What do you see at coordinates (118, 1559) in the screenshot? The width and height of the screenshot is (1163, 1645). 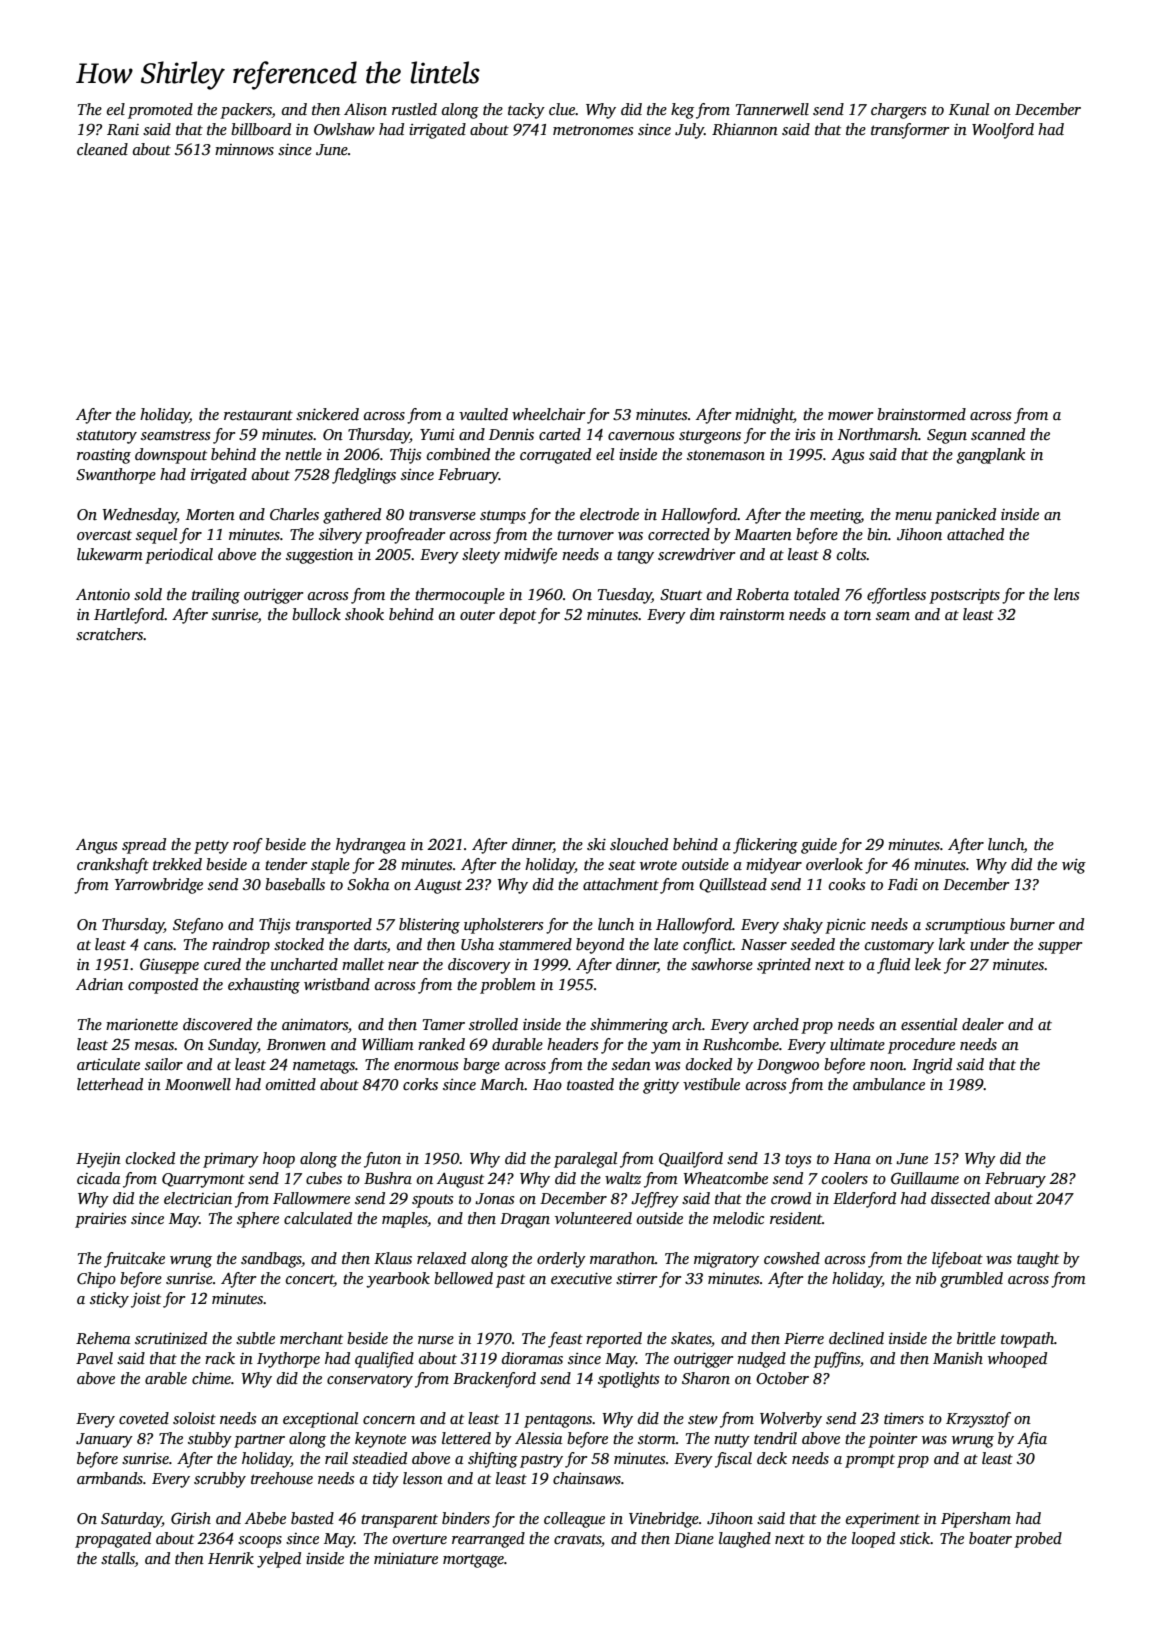 I see `stalls` at bounding box center [118, 1559].
